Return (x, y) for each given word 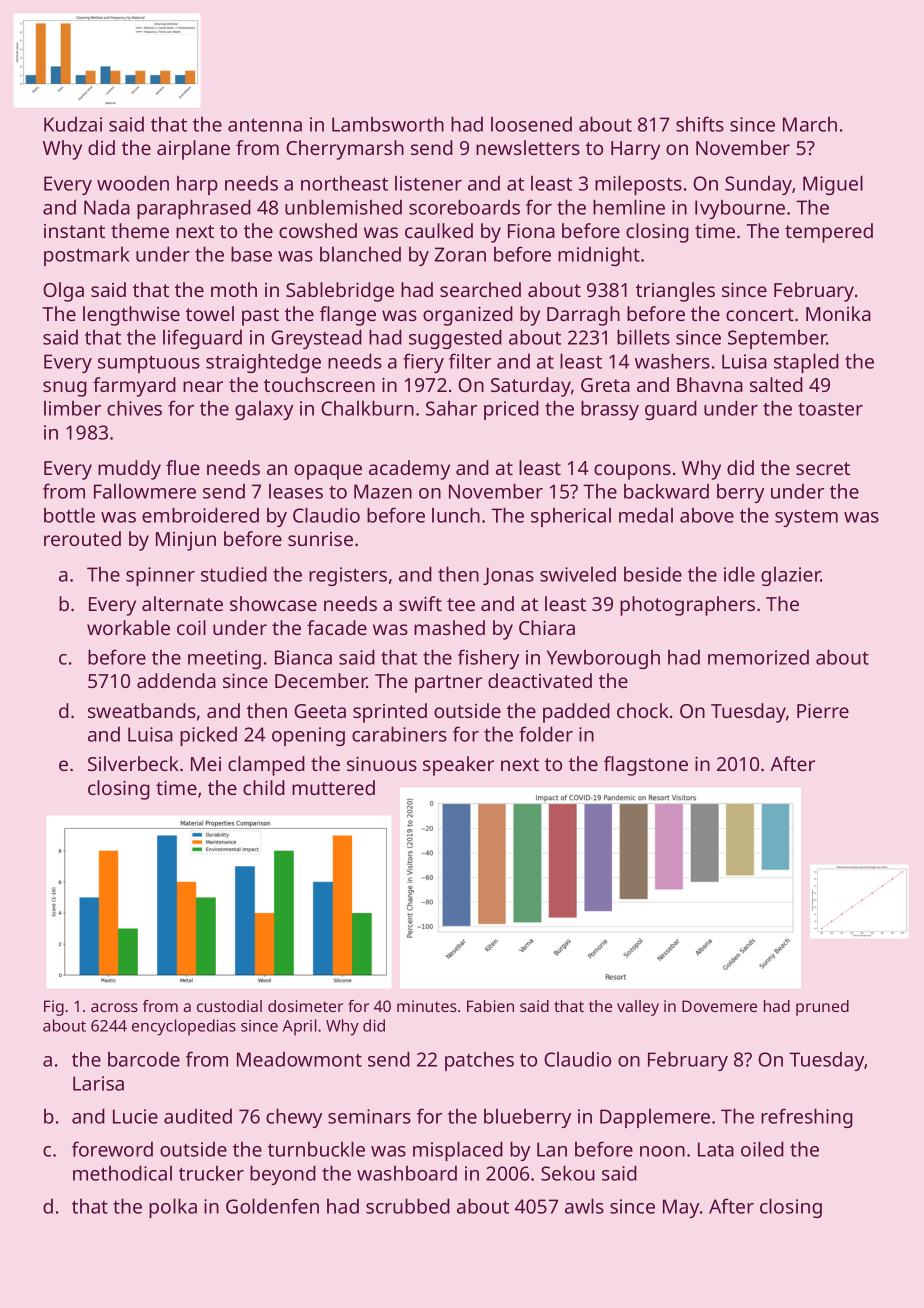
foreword (112, 1149)
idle (739, 574)
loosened (531, 124)
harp (197, 185)
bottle (69, 515)
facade (337, 627)
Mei (206, 764)
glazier (791, 576)
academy (409, 470)
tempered (829, 233)
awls (584, 1206)
